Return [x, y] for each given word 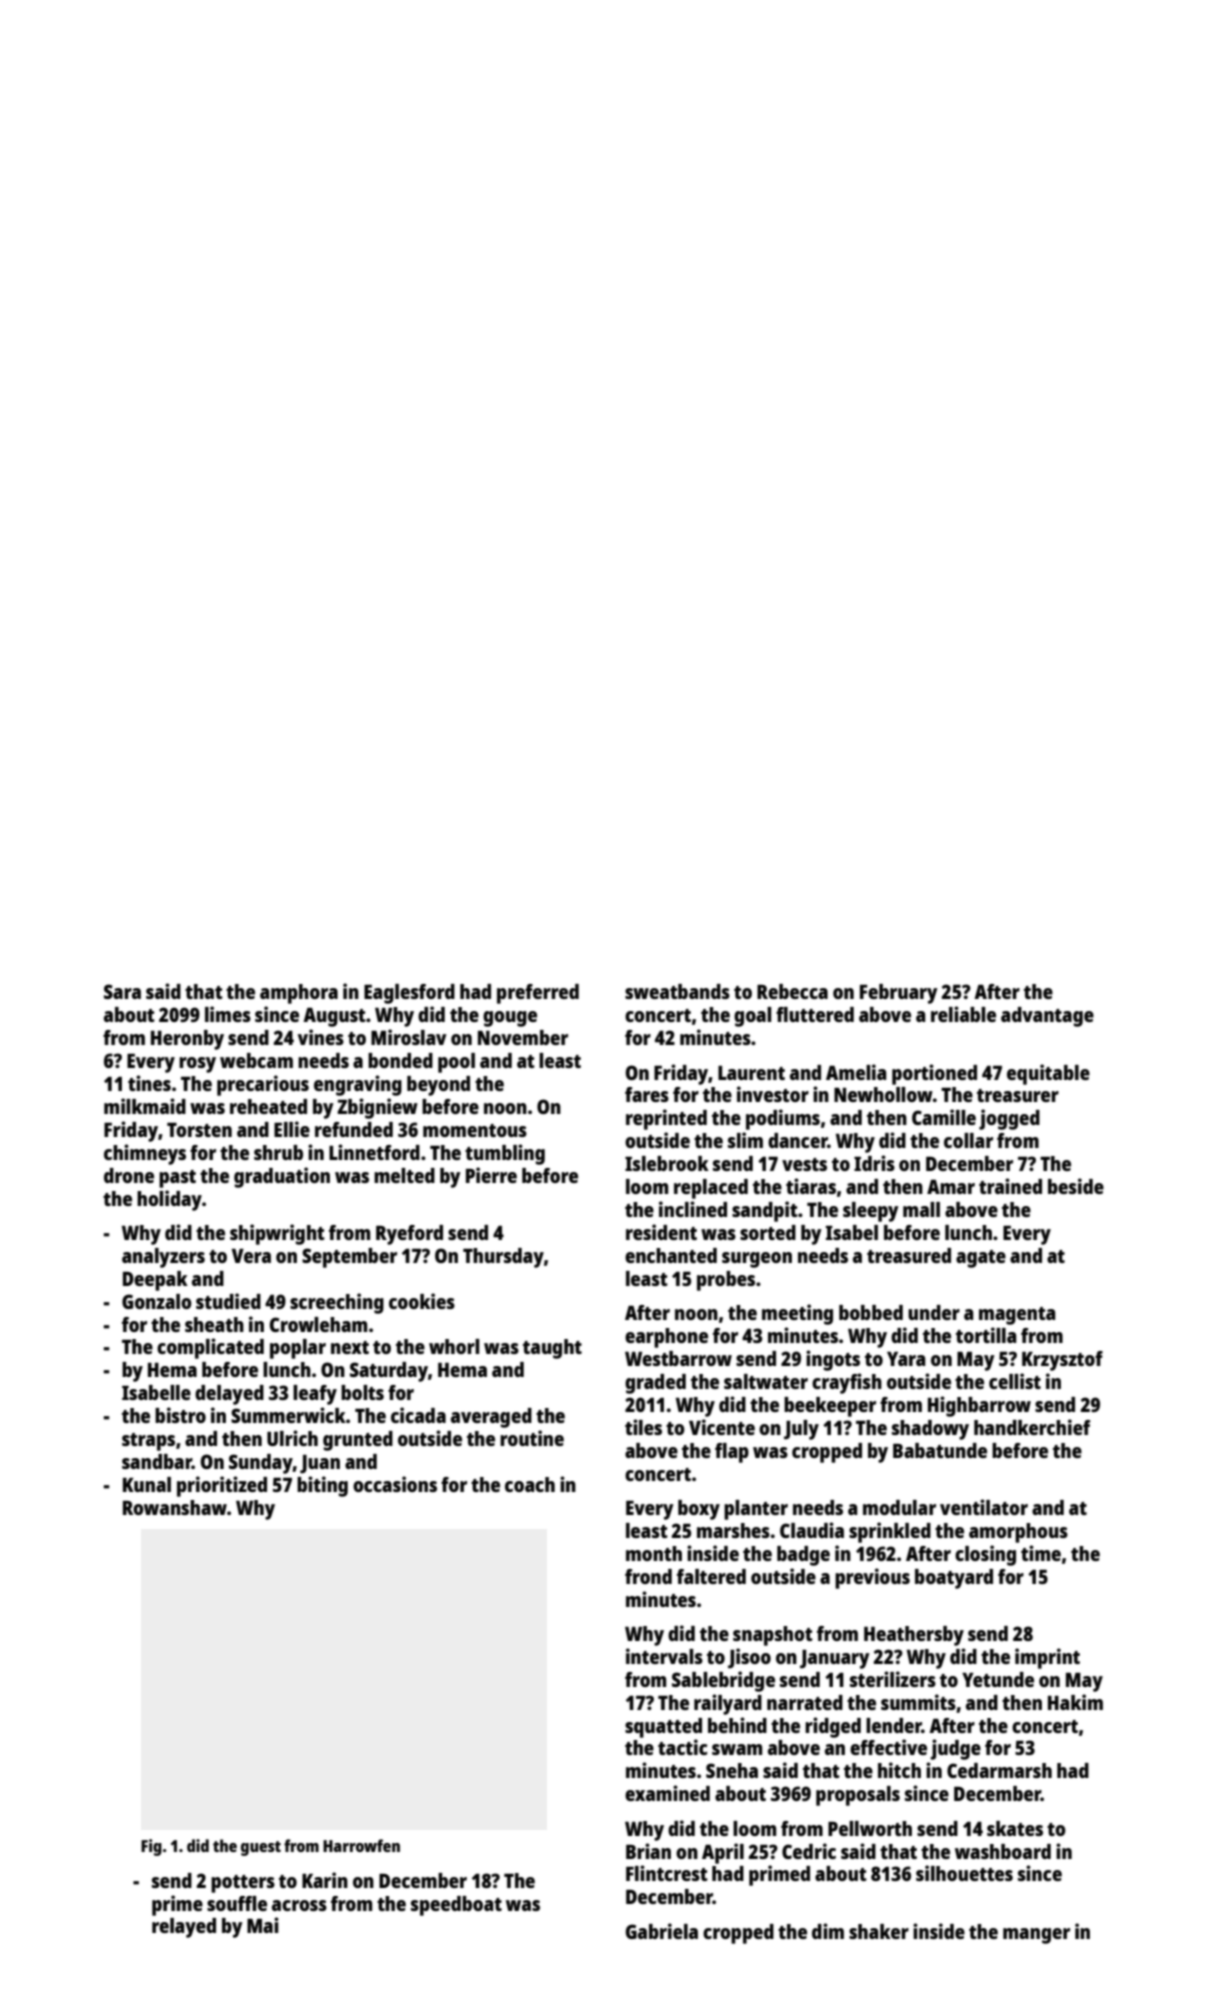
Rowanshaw [175, 1507]
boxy [699, 1510]
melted [404, 1175]
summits [918, 1702]
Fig [151, 1847]
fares [647, 1094]
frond [648, 1576]
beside [1076, 1186]
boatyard [954, 1579]
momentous [475, 1130]
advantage [1047, 1017]
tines [149, 1083]
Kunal [147, 1484]
